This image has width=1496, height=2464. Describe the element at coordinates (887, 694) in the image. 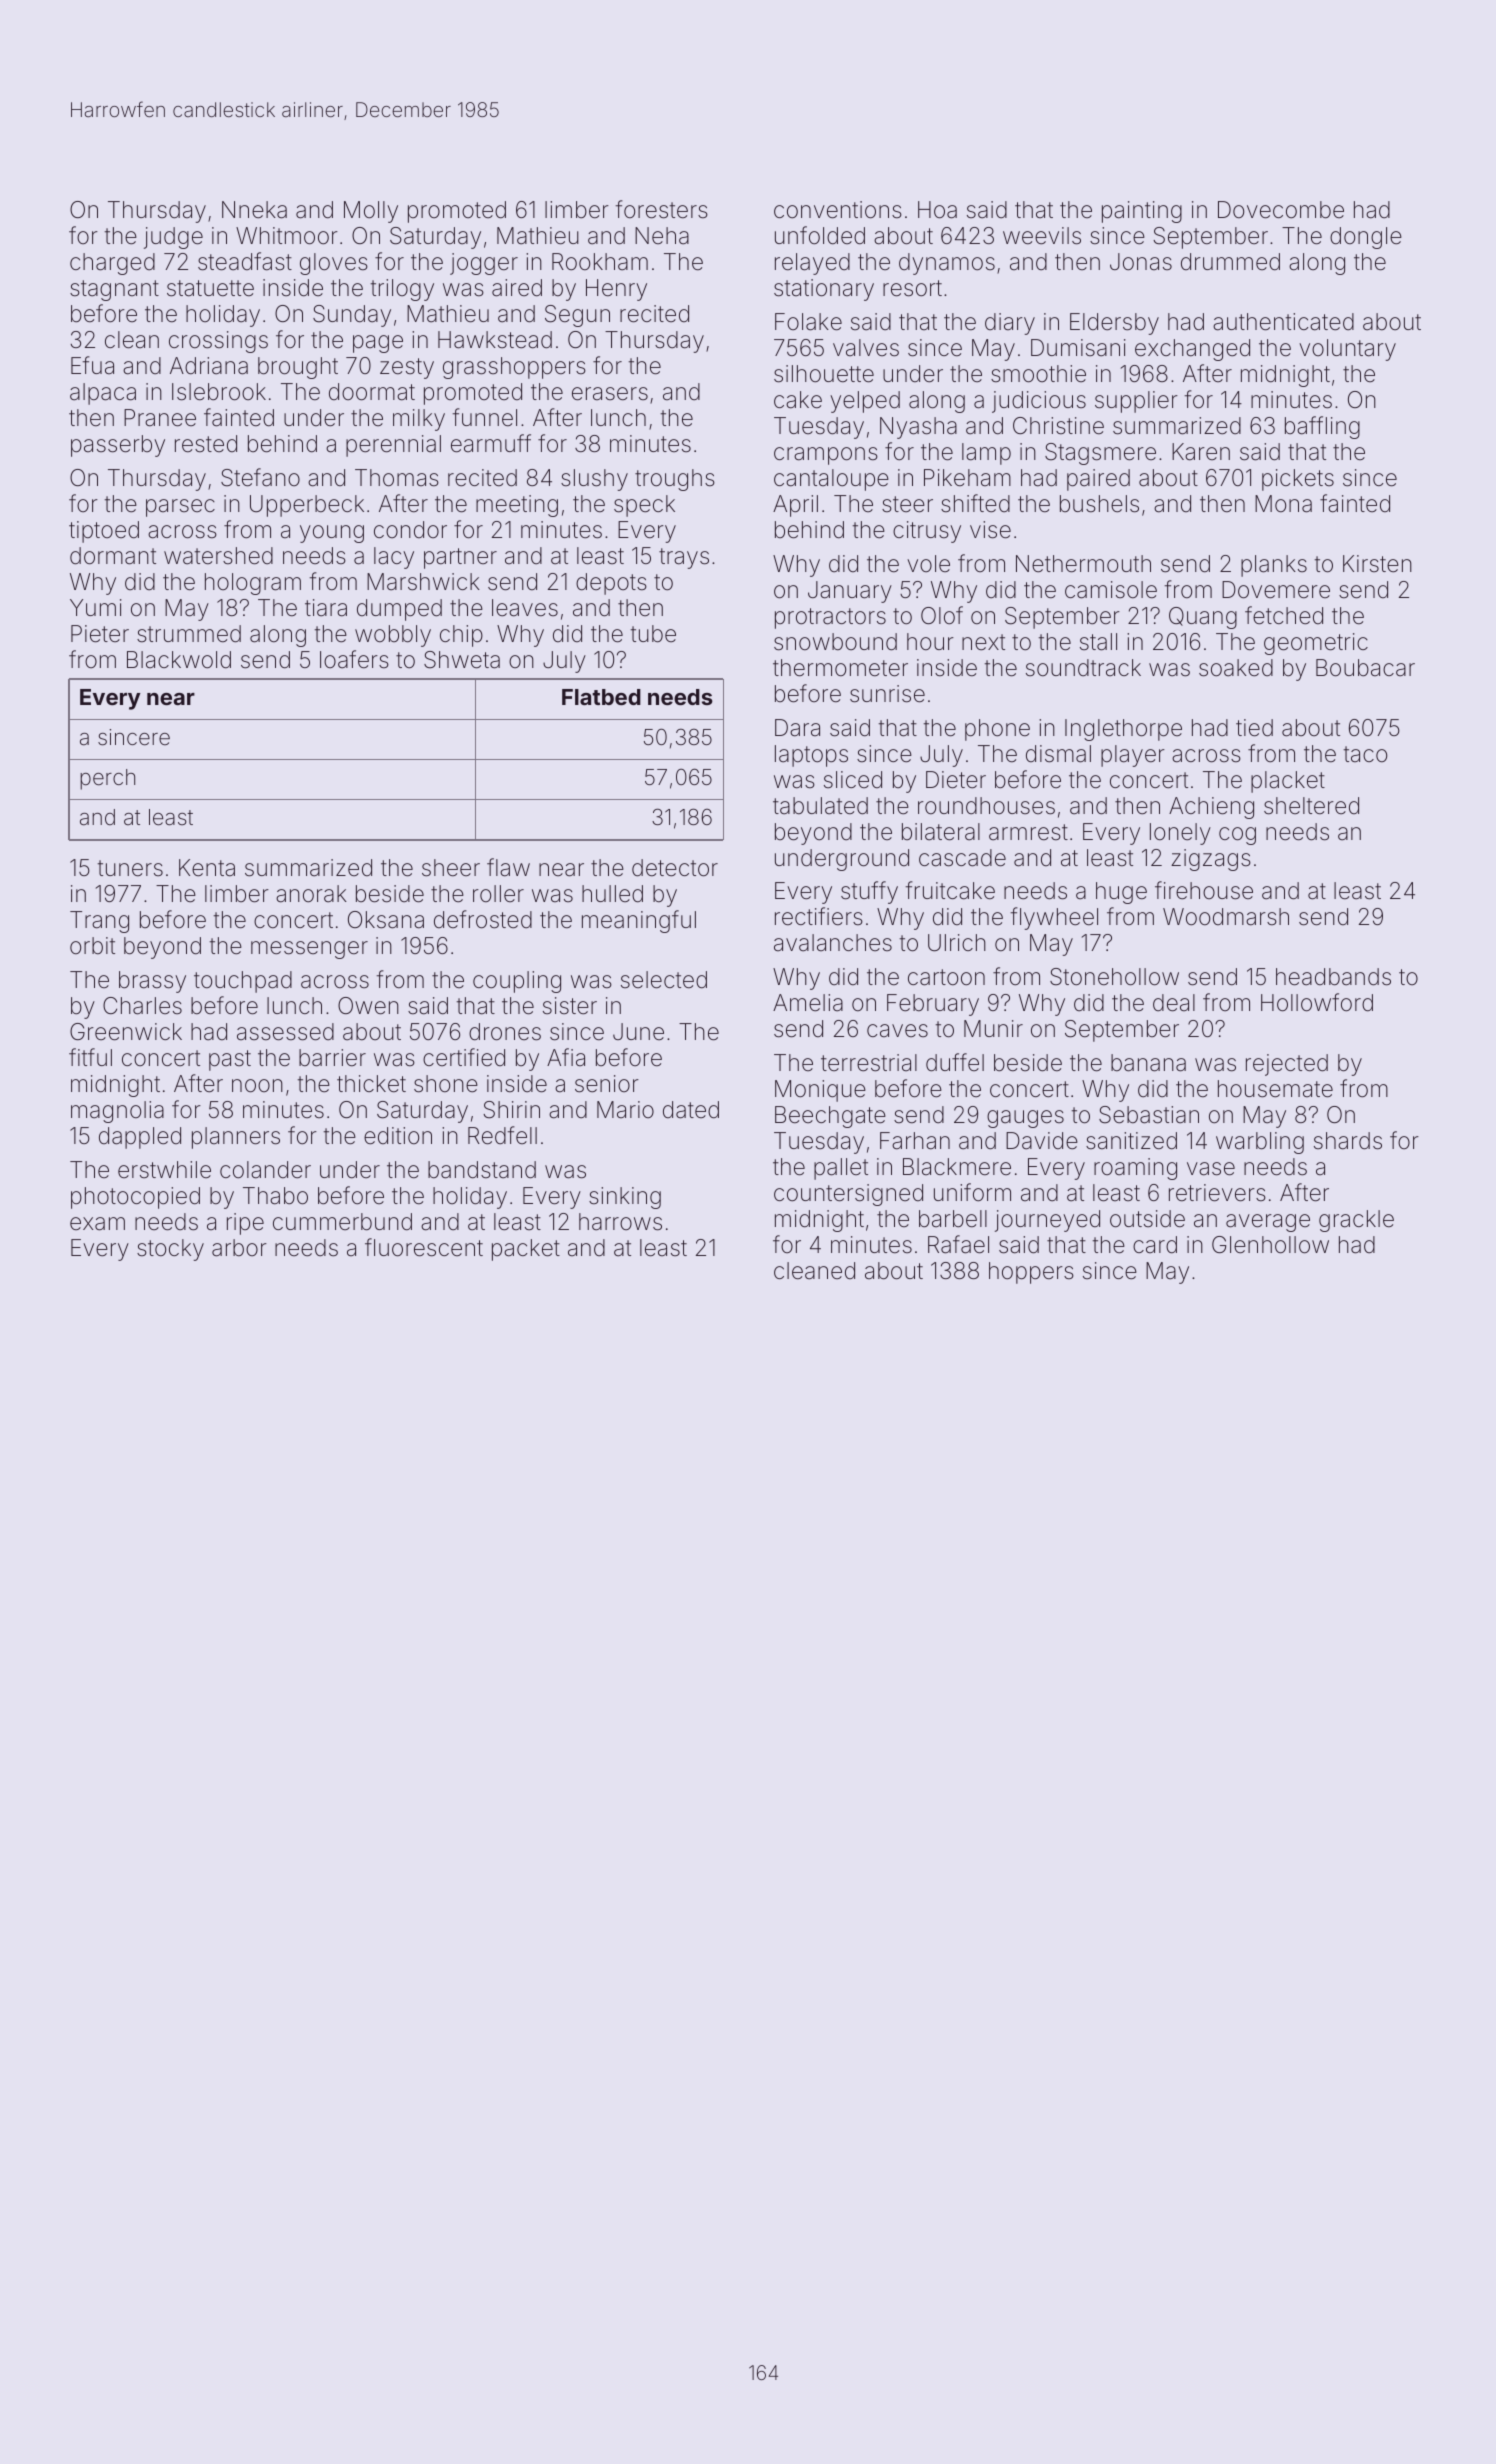

I see `sunrise` at that location.
